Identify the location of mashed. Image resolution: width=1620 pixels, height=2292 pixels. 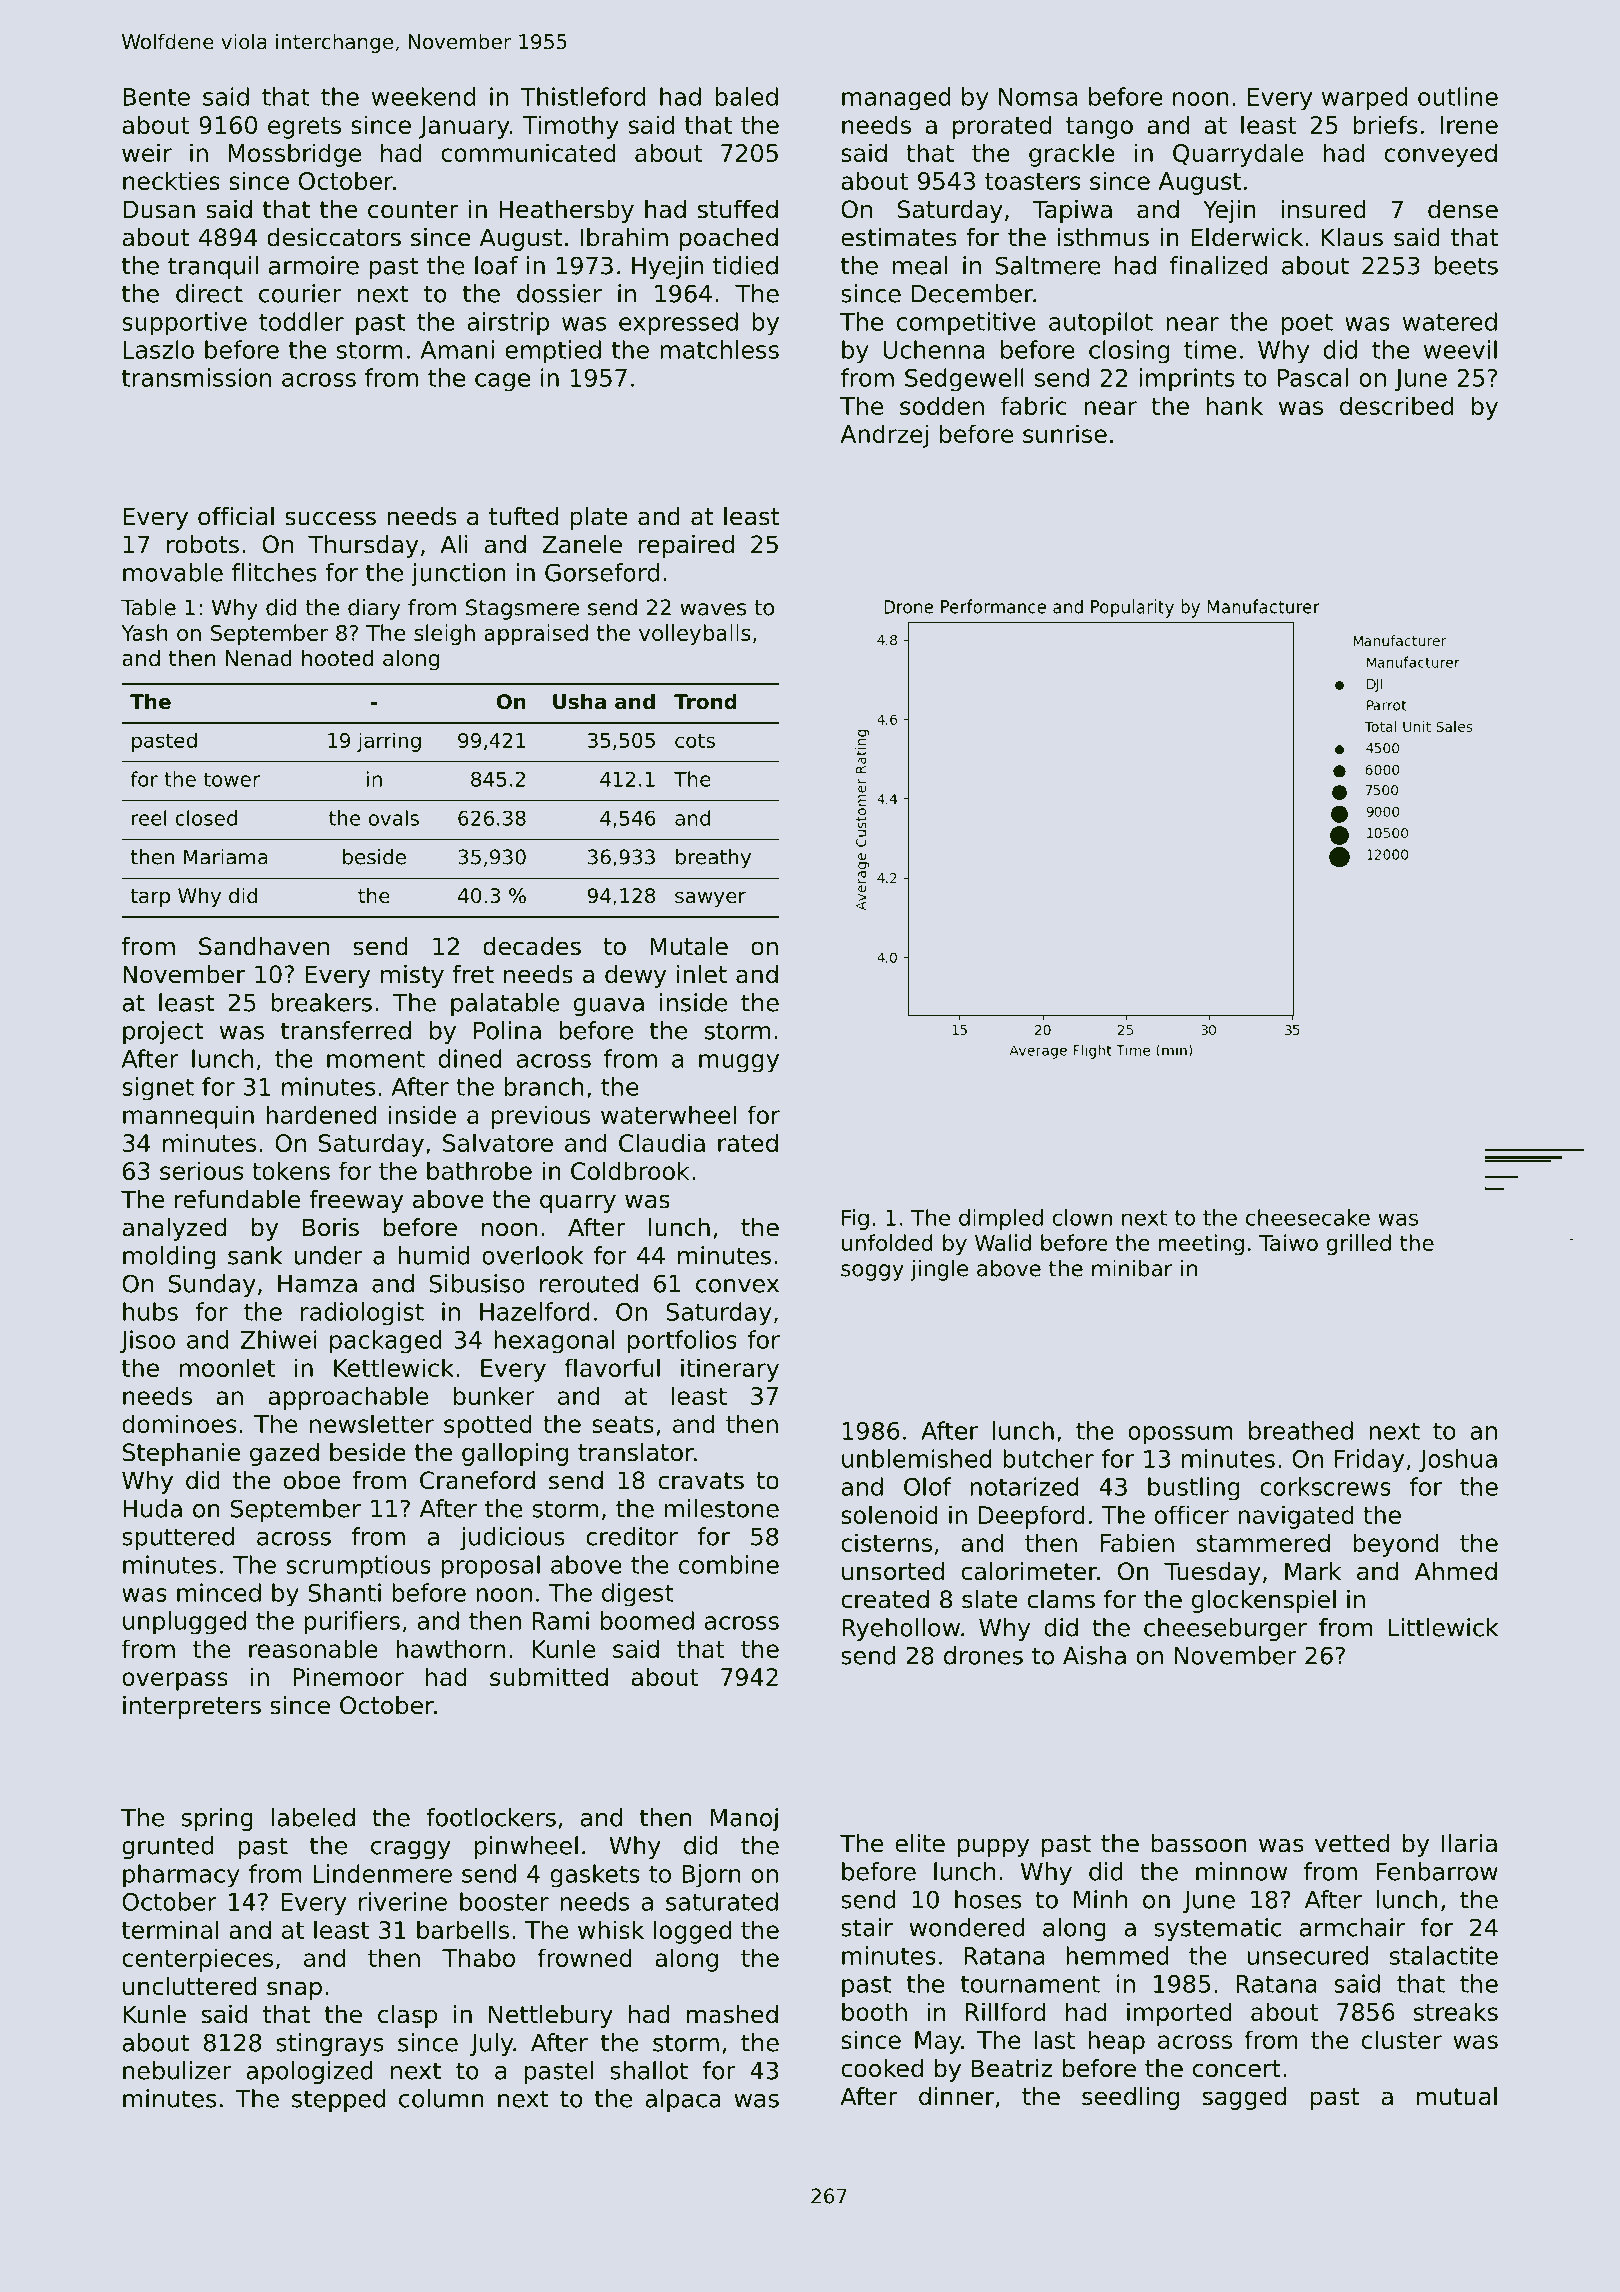
(732, 2014).
